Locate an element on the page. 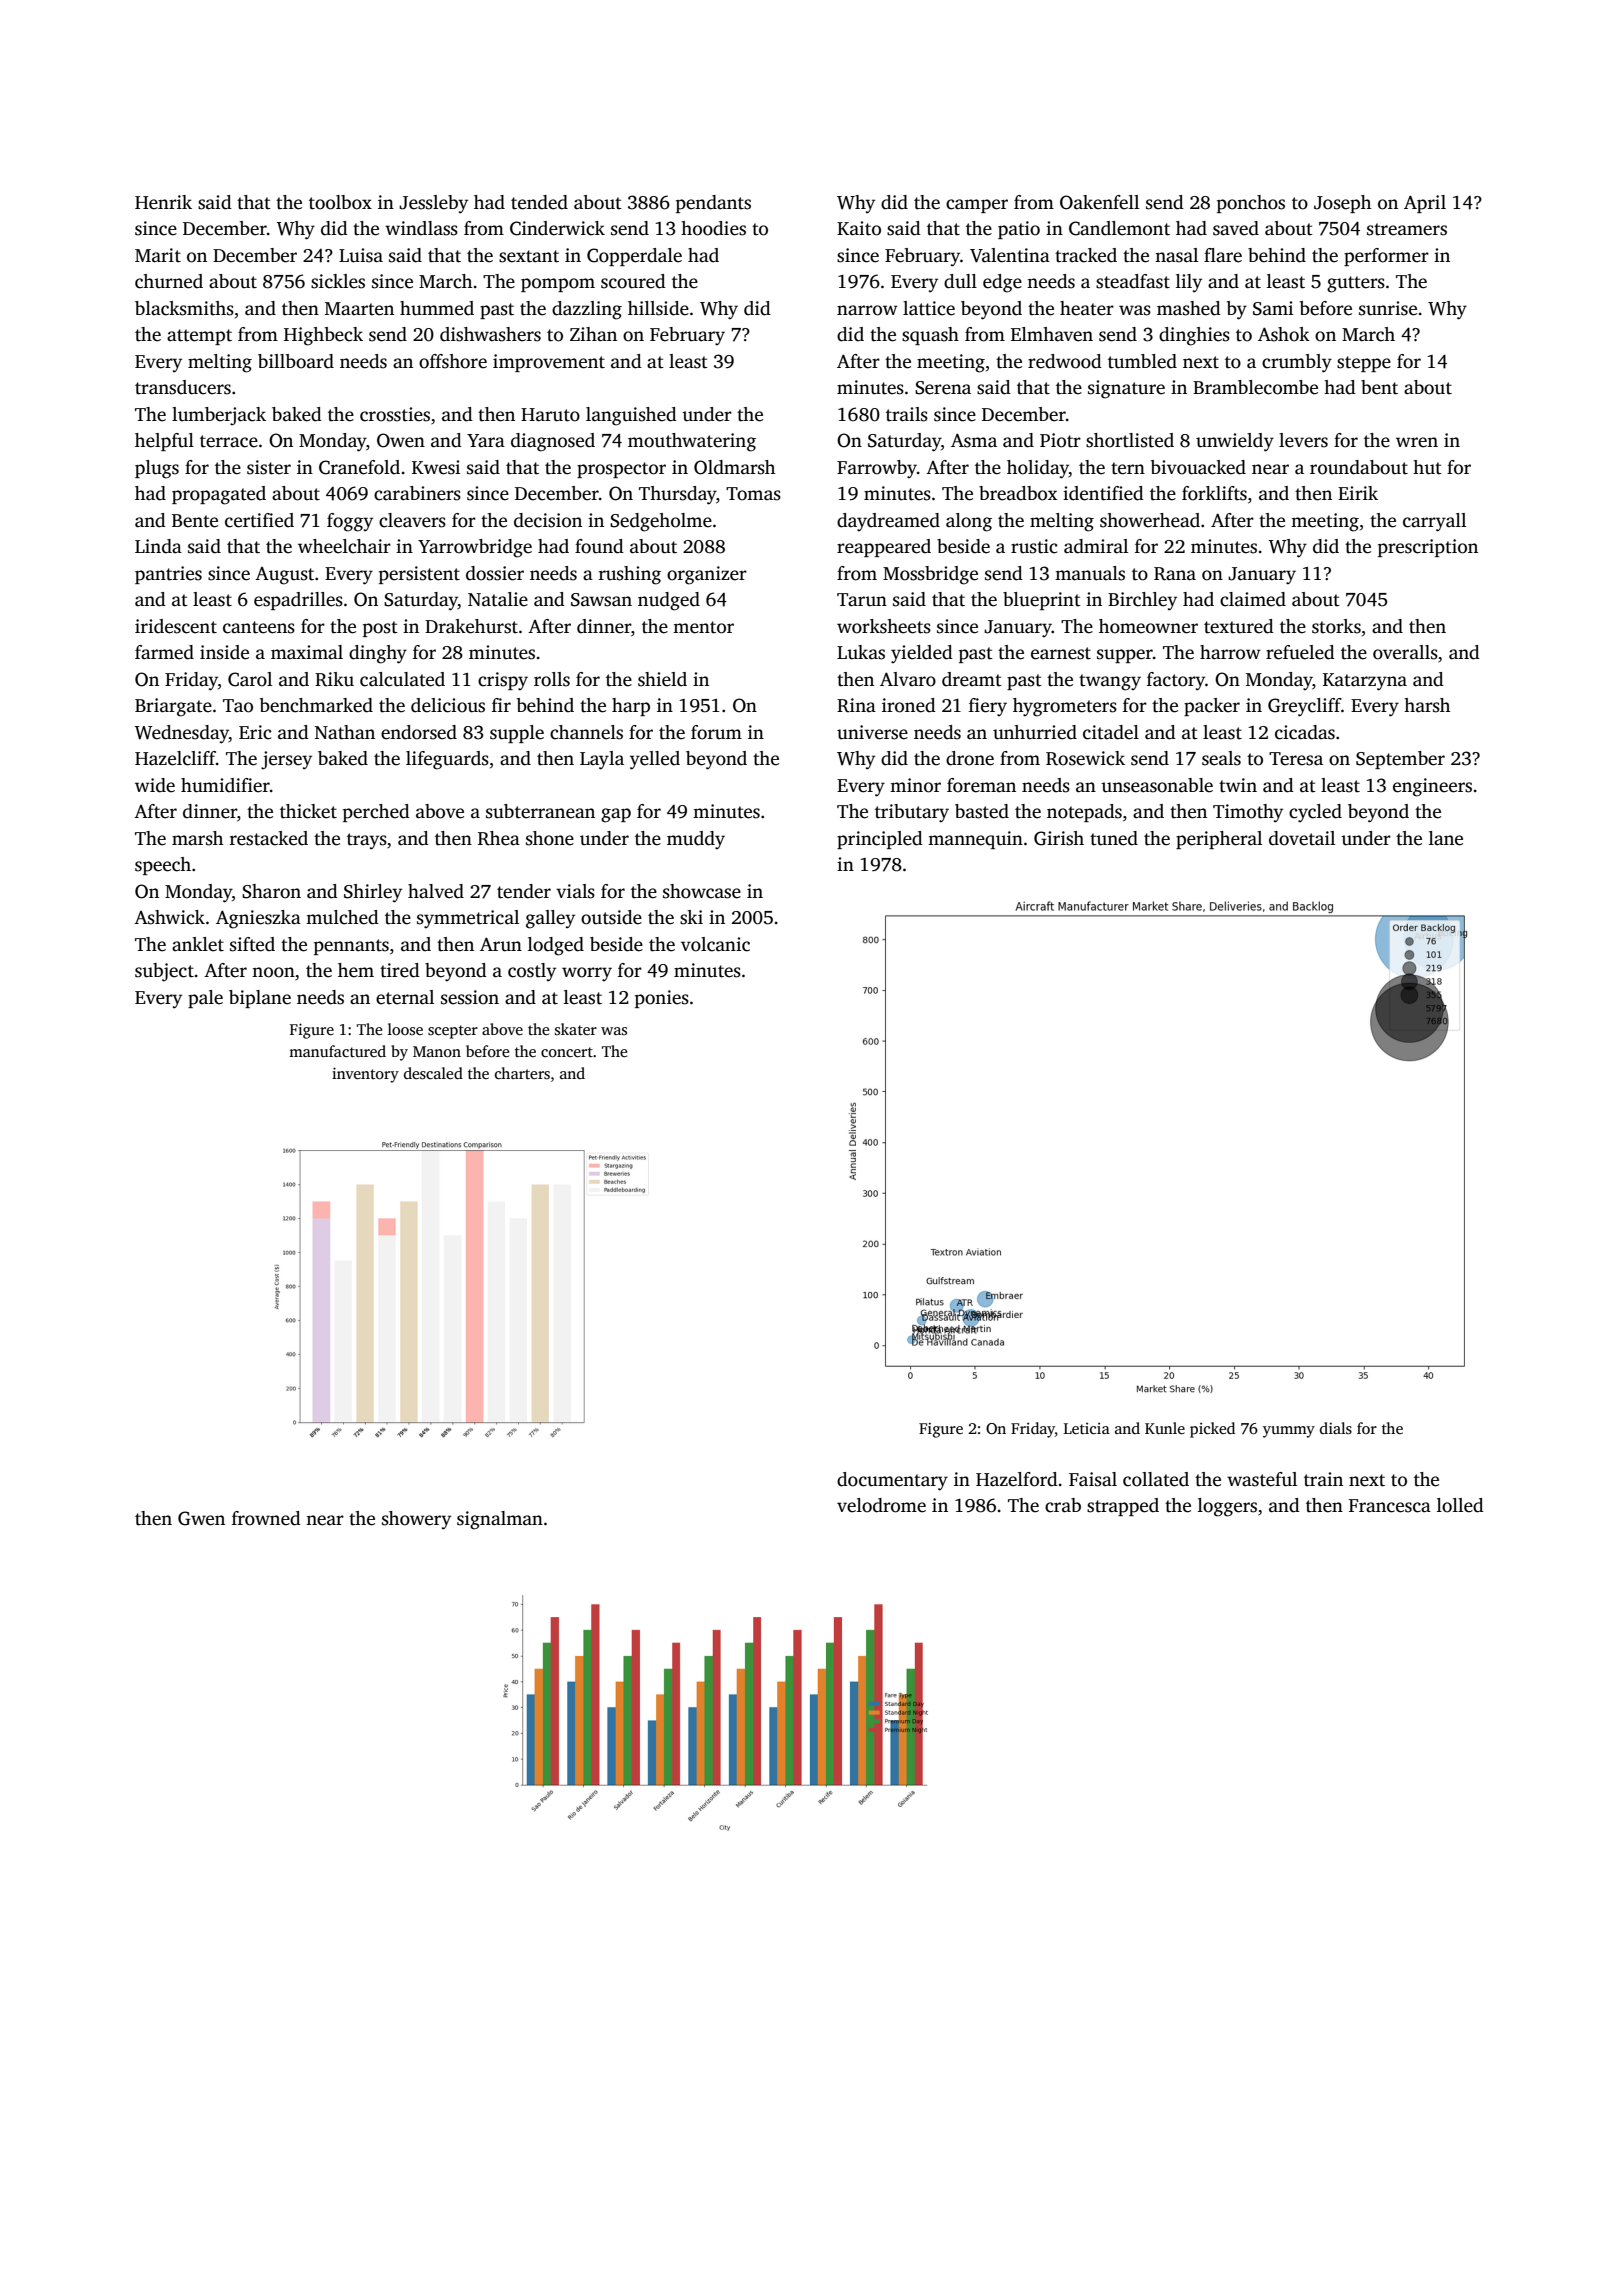  principled is located at coordinates (880, 840).
